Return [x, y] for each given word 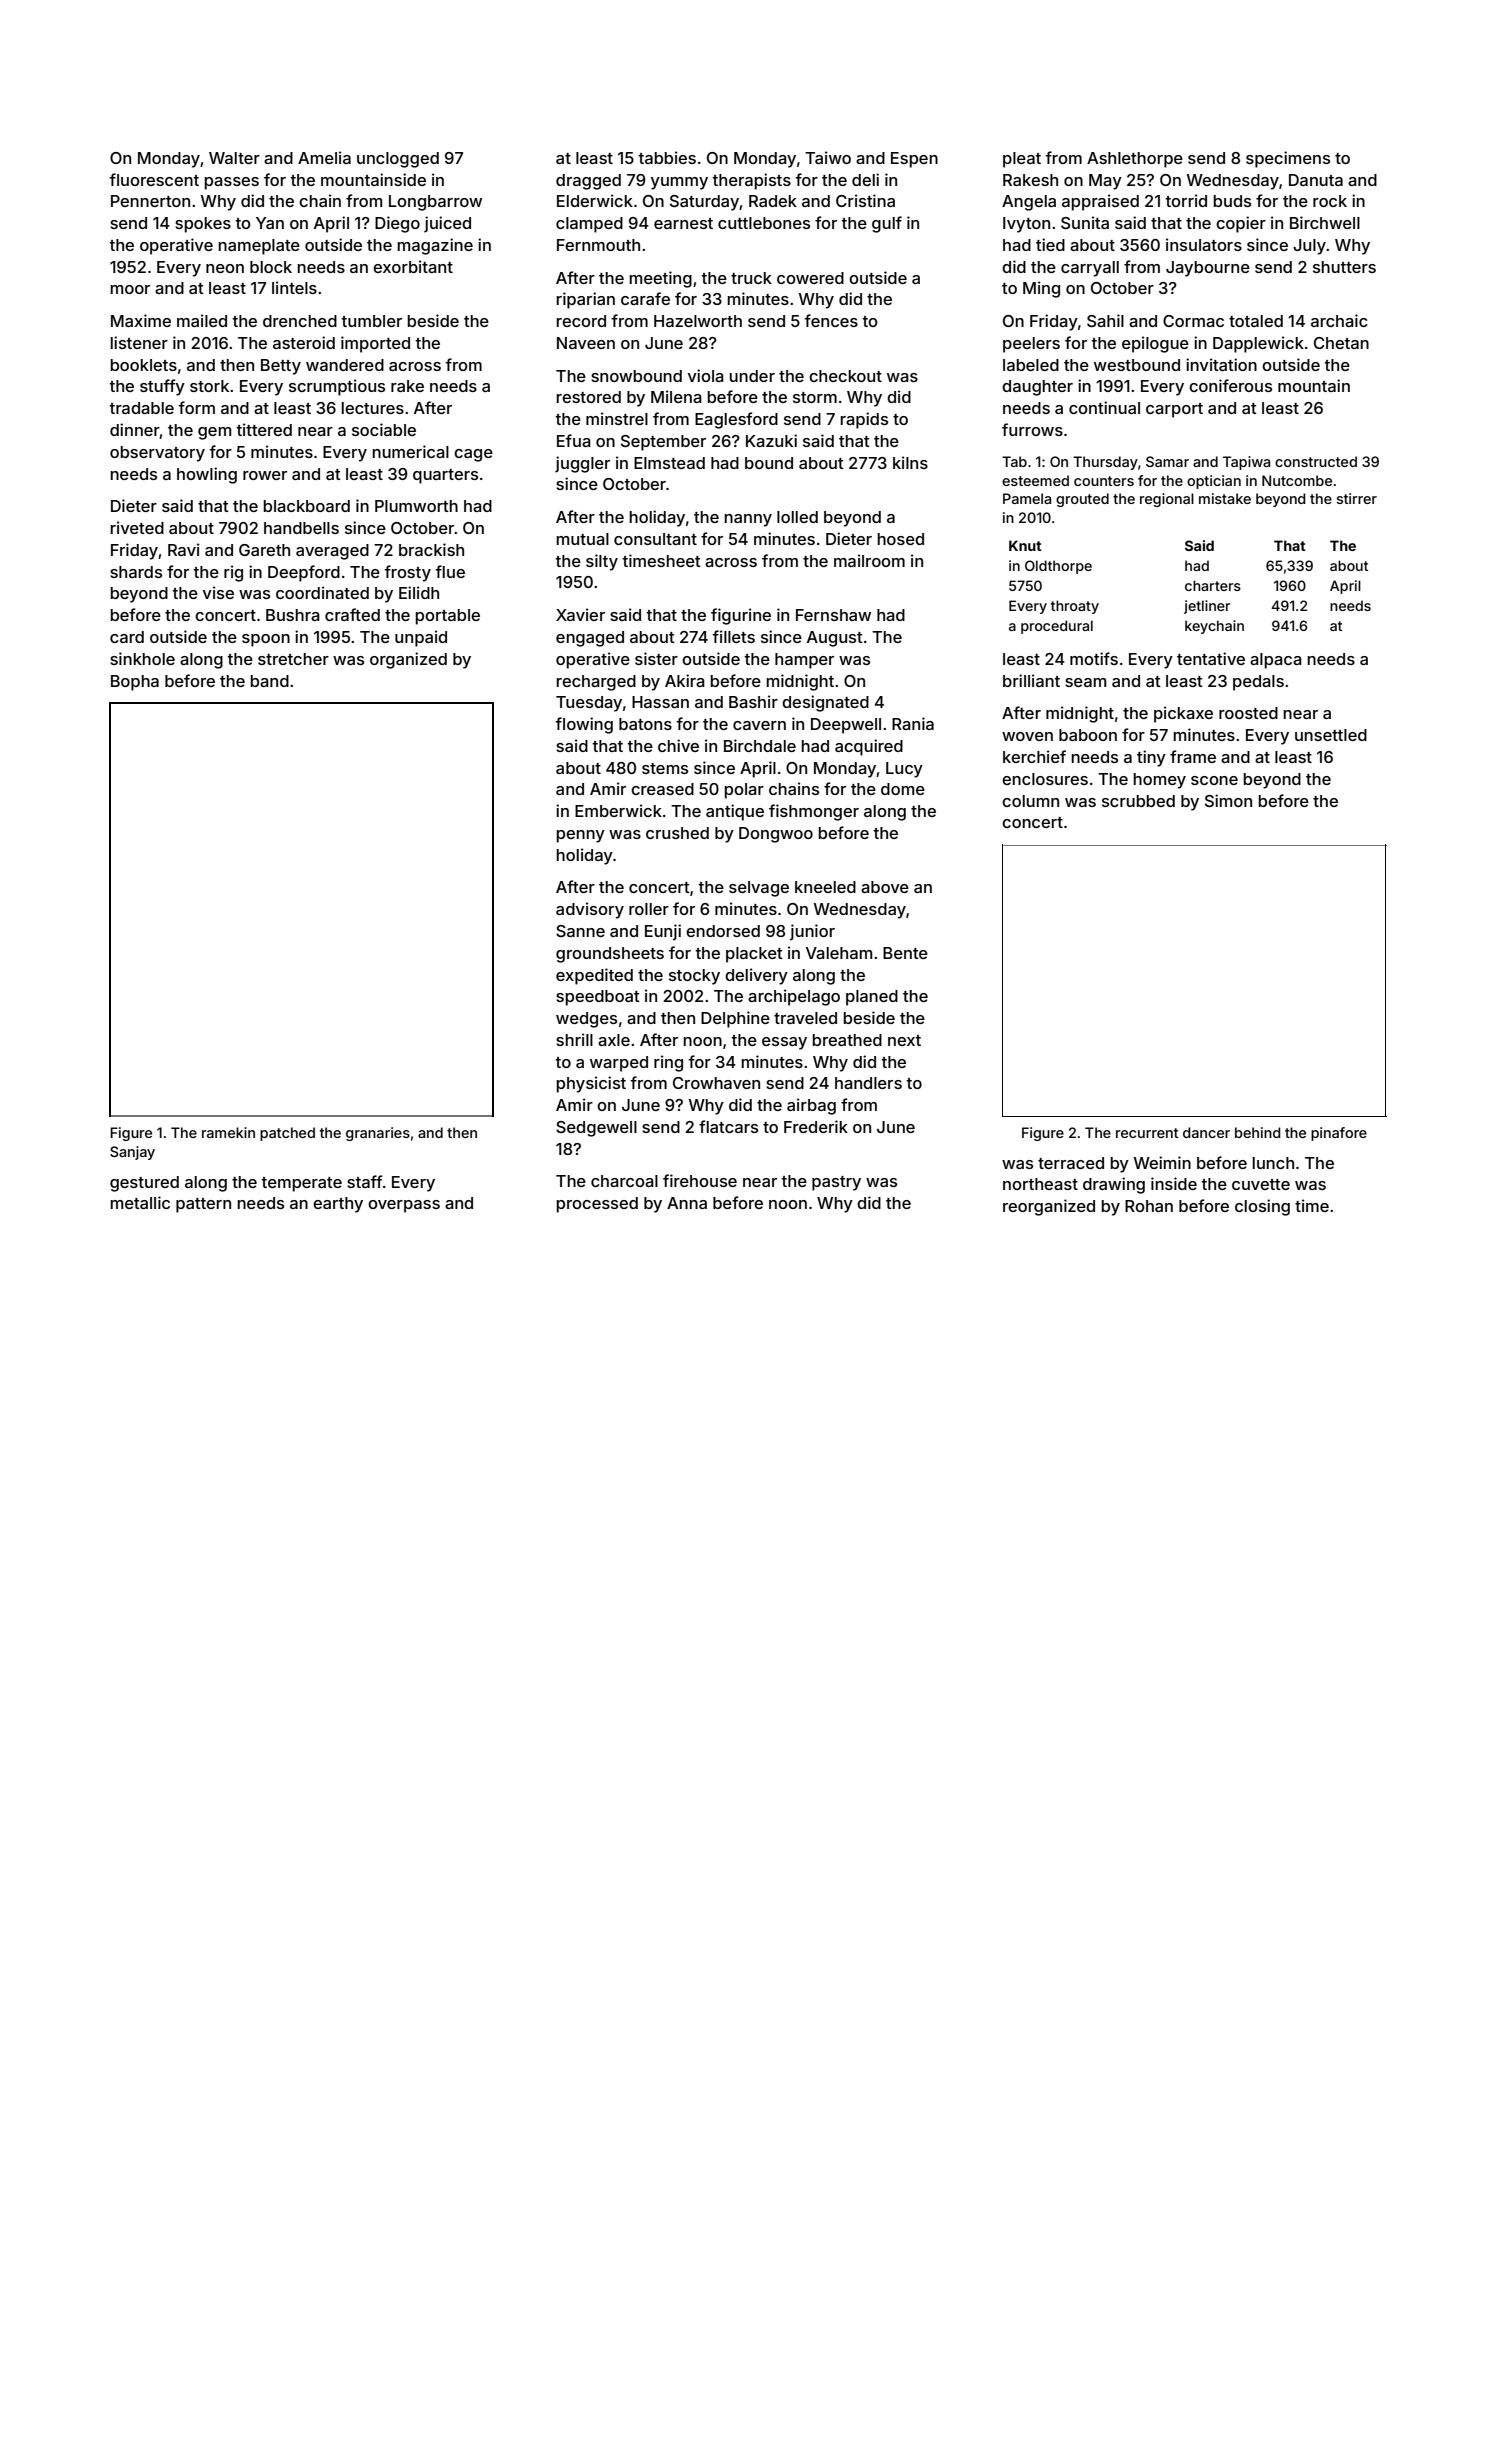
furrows [1032, 429]
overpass [404, 1206]
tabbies [667, 157]
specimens [1288, 159]
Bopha [135, 683]
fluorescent [154, 179]
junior [812, 932]
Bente [905, 953]
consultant [655, 539]
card [127, 637]
